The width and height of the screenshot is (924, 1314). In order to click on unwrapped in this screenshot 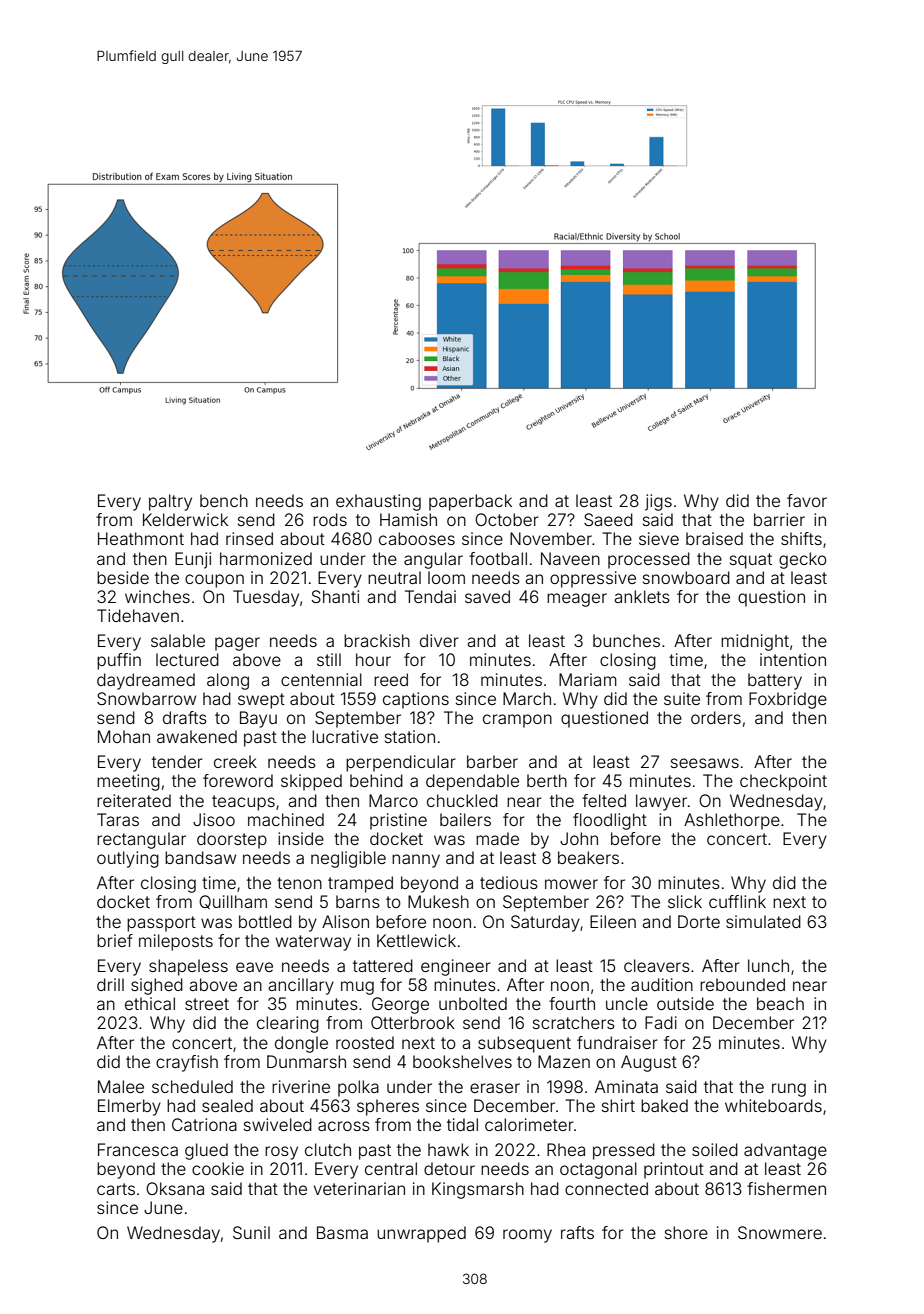, I will do `click(421, 1234)`.
